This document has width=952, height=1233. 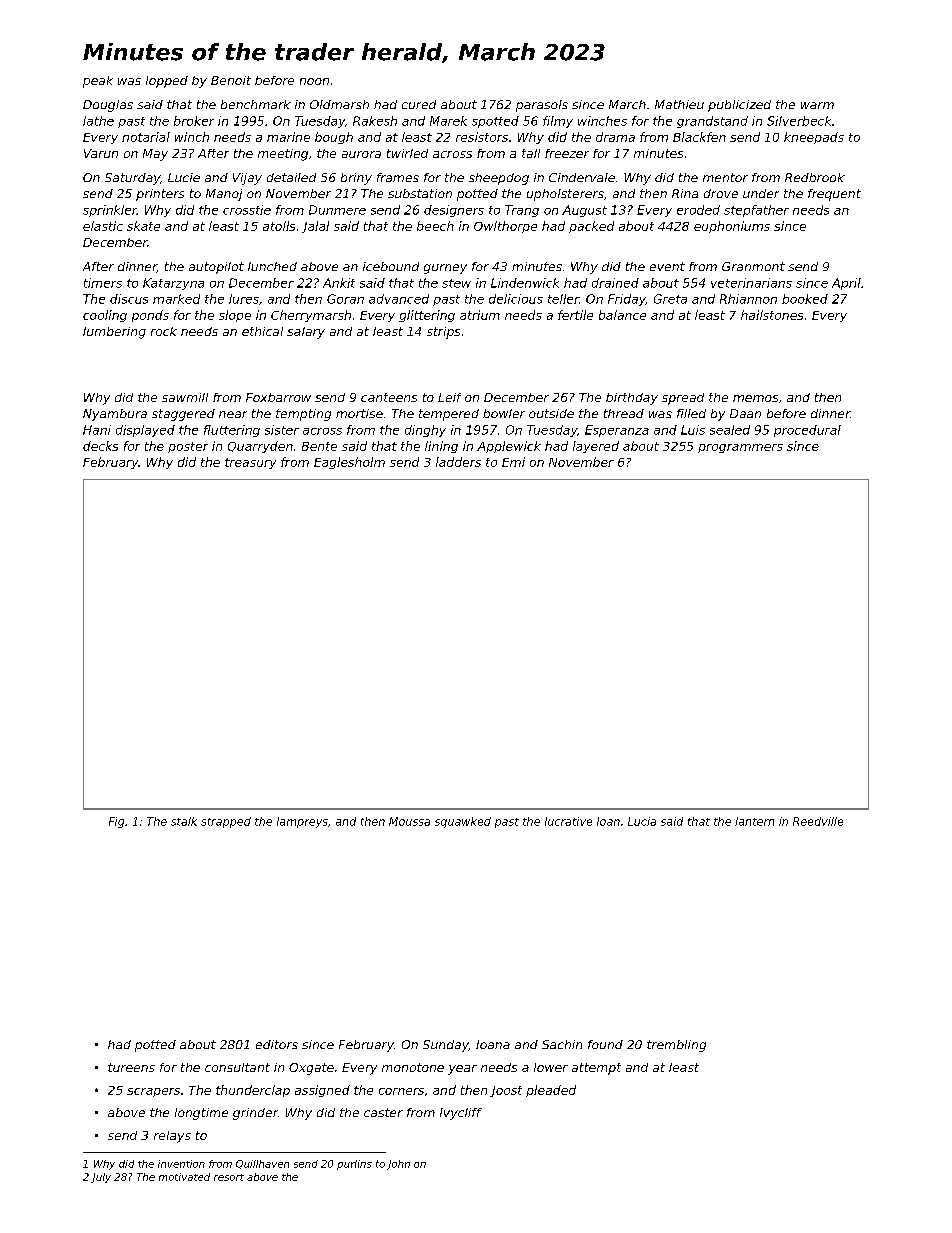 I want to click on editors, so click(x=277, y=1044).
